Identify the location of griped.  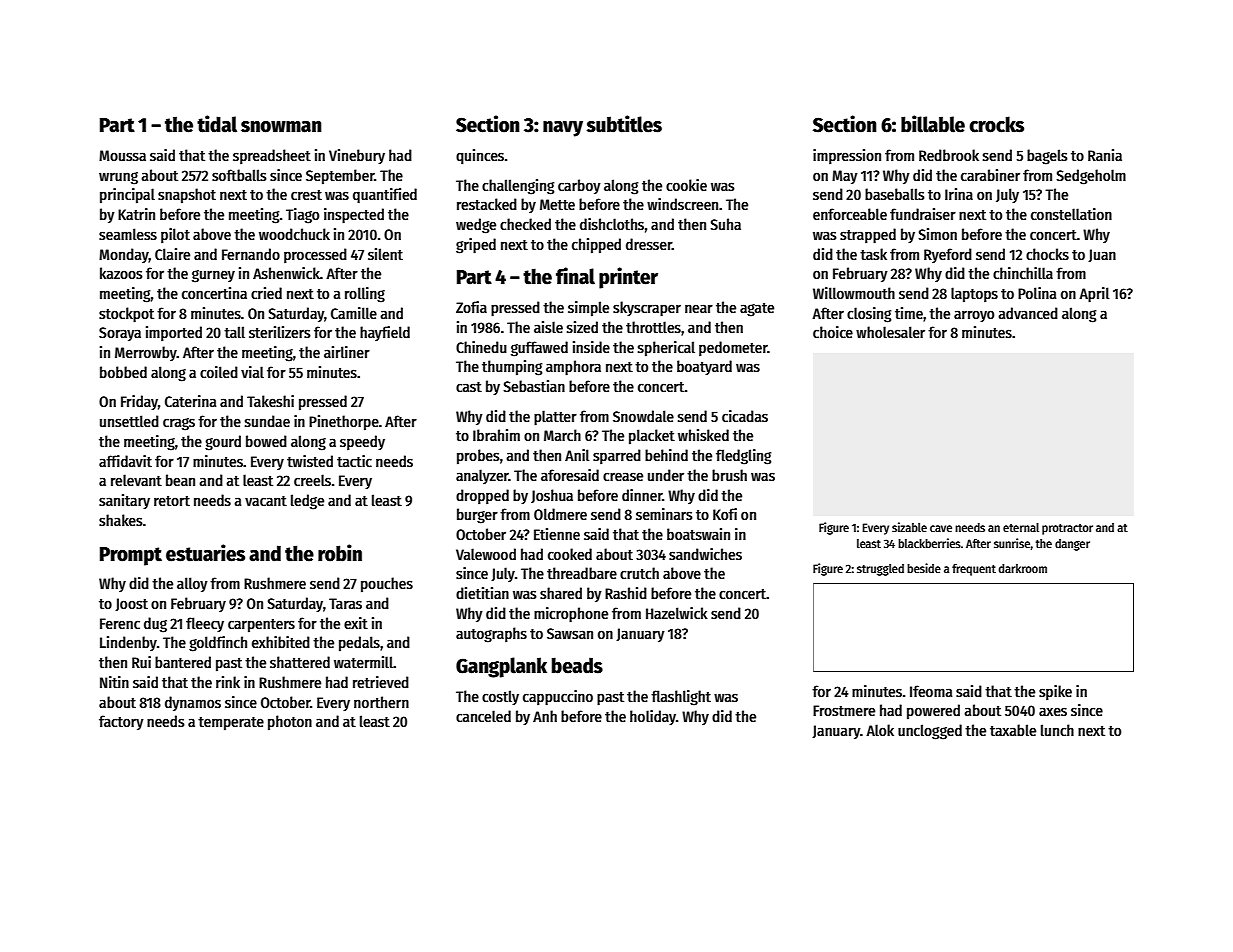
(476, 246).
